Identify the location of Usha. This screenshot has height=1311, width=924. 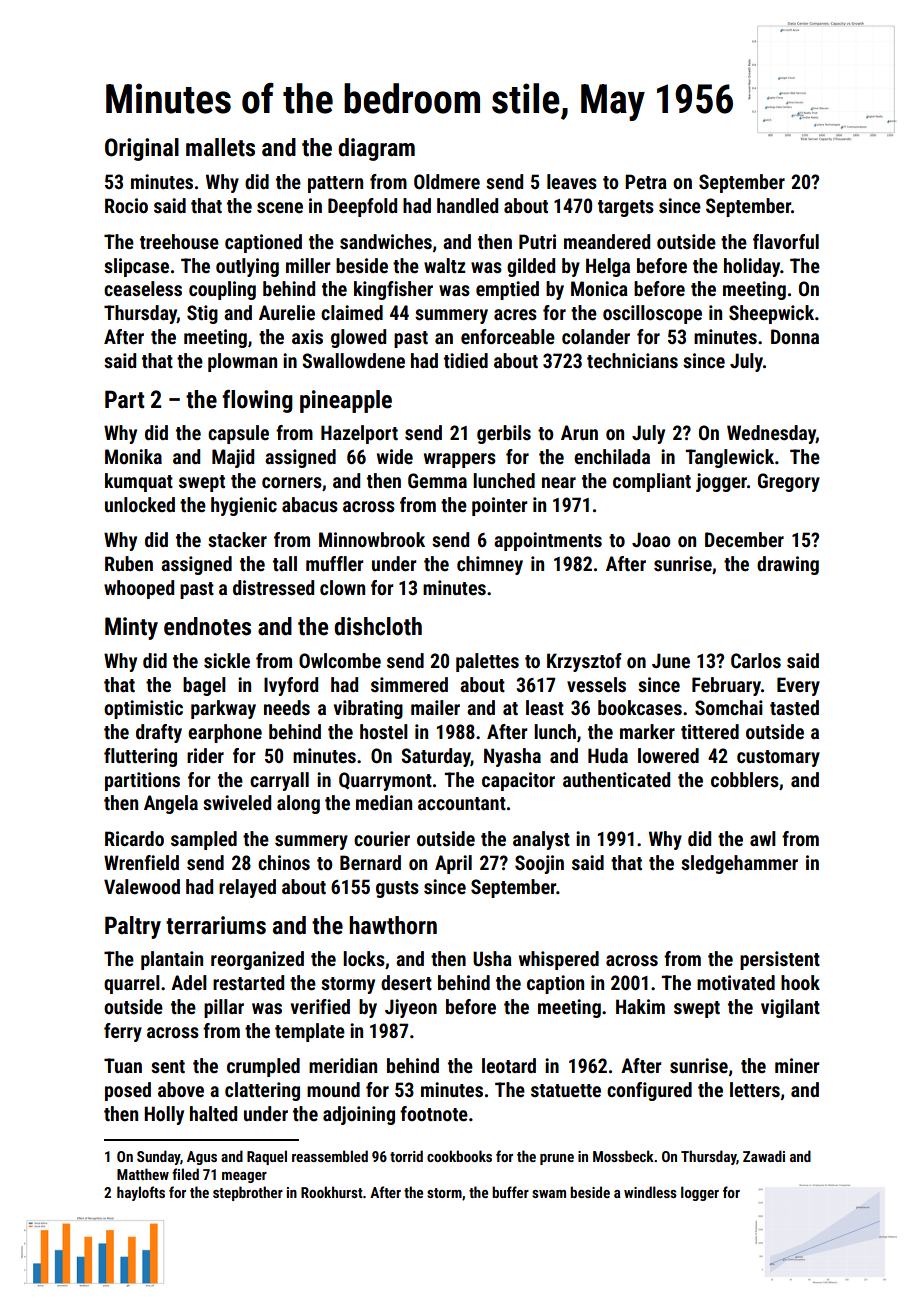
(492, 958).
